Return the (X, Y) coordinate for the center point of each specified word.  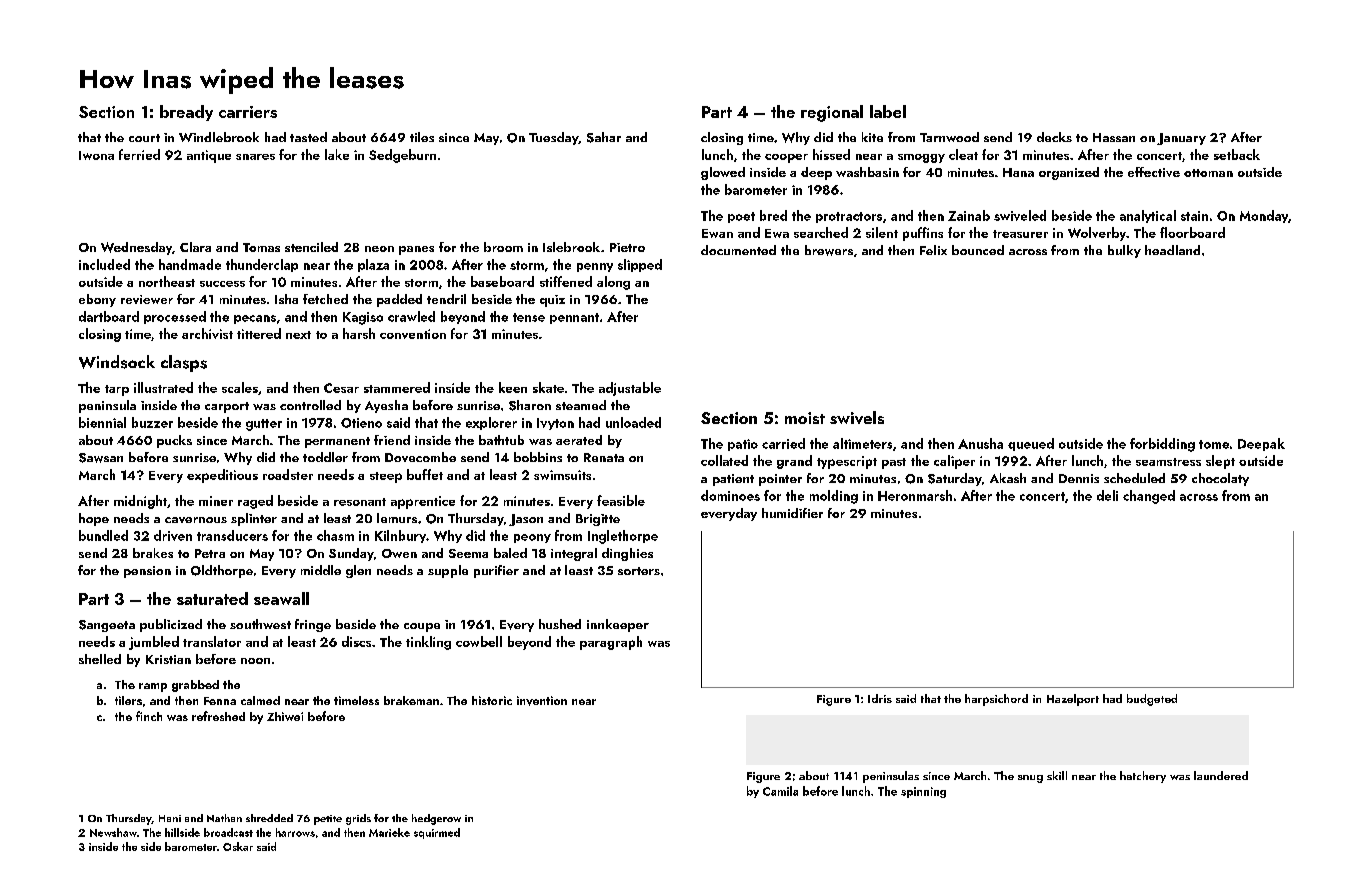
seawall (281, 598)
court (144, 138)
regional (832, 113)
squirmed (437, 833)
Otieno (361, 423)
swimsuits (562, 475)
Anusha (980, 443)
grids (358, 819)
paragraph (611, 643)
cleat (963, 154)
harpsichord (996, 700)
